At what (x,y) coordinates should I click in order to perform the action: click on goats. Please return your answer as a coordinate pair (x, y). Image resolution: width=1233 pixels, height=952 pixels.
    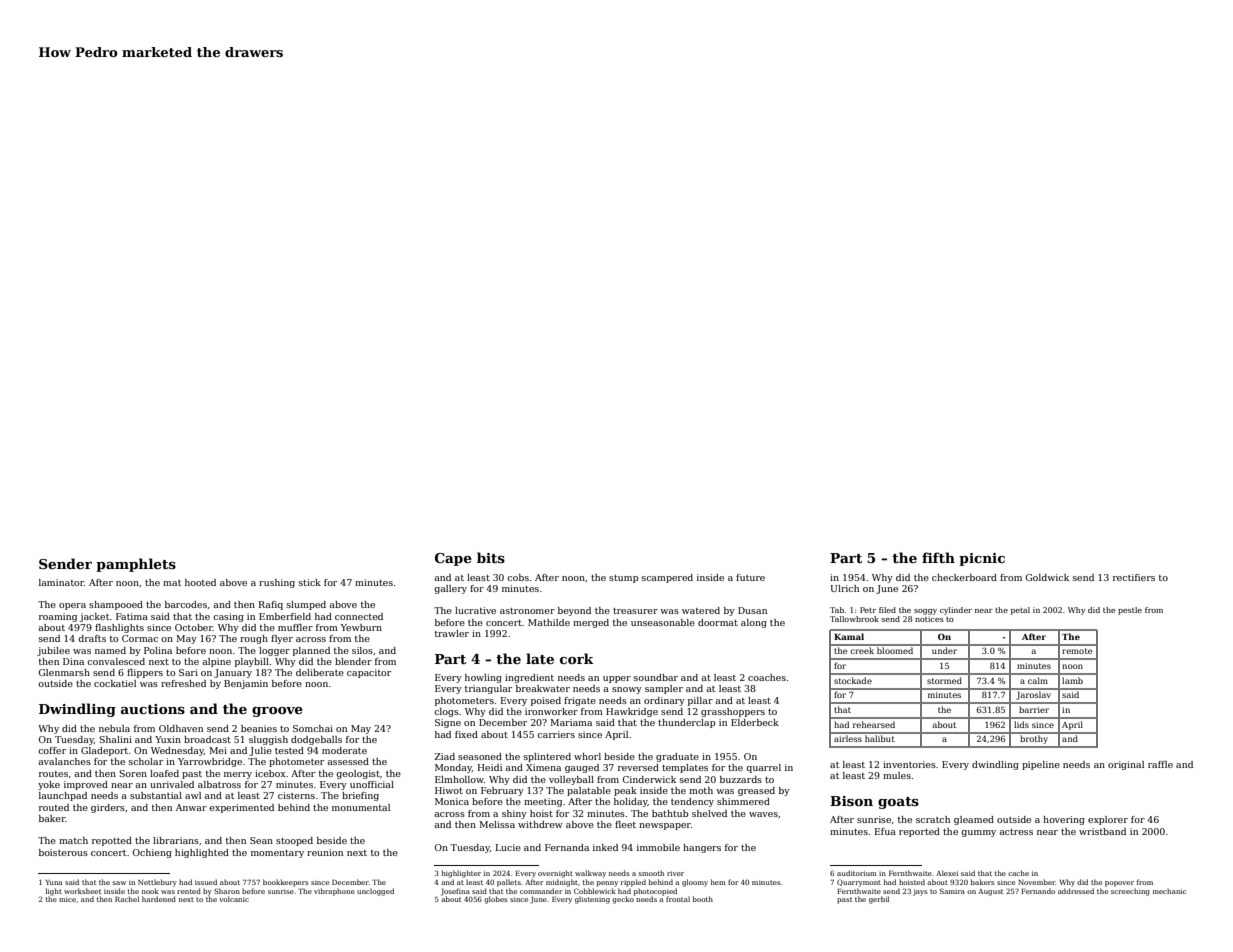
    Looking at the image, I should click on (898, 803).
